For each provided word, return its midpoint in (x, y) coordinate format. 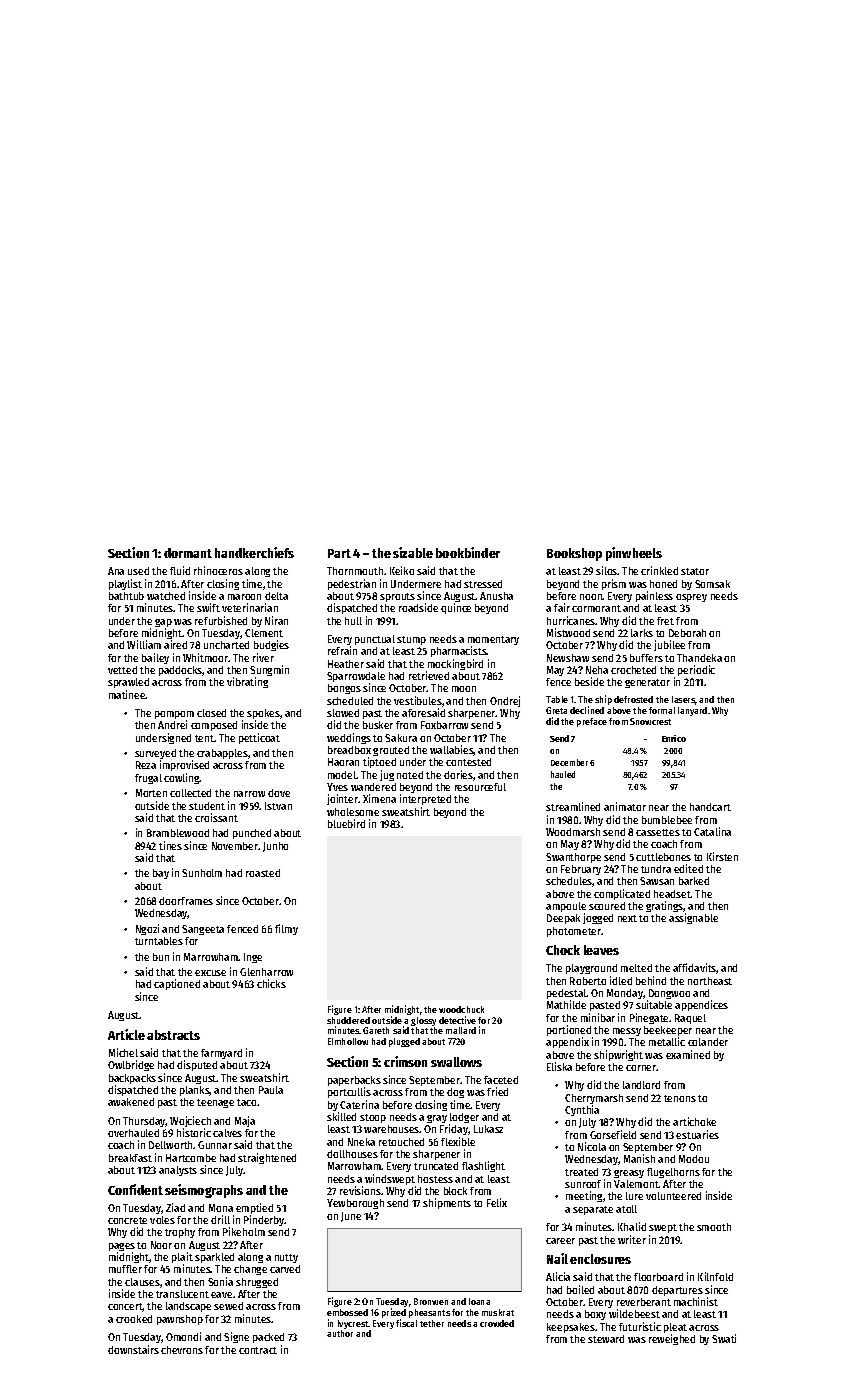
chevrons (182, 1350)
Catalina (712, 831)
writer (632, 1239)
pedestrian (352, 584)
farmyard (221, 1054)
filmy (286, 929)
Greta (556, 710)
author (340, 1333)
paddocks (181, 671)
